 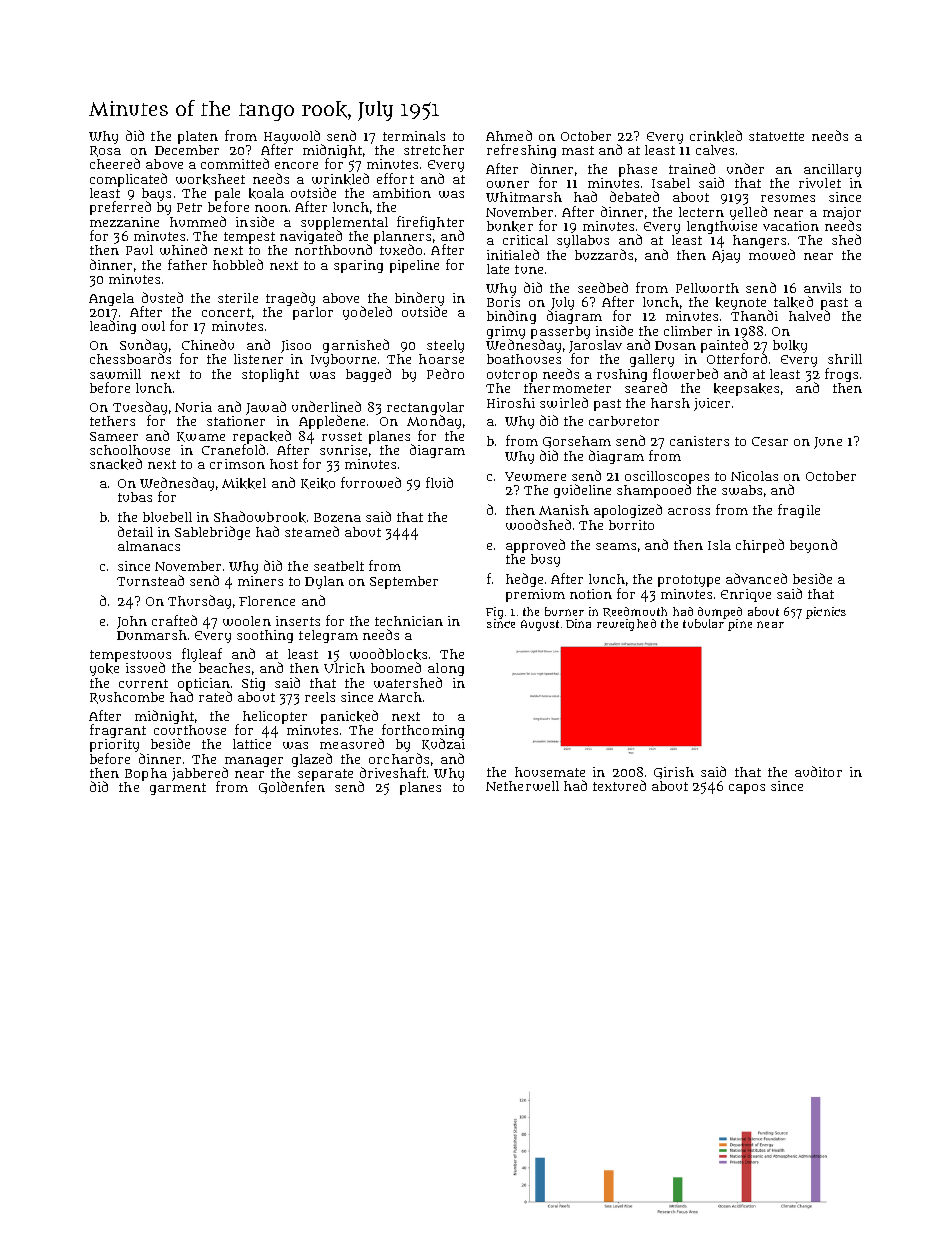 I want to click on anvils, so click(x=822, y=288).
